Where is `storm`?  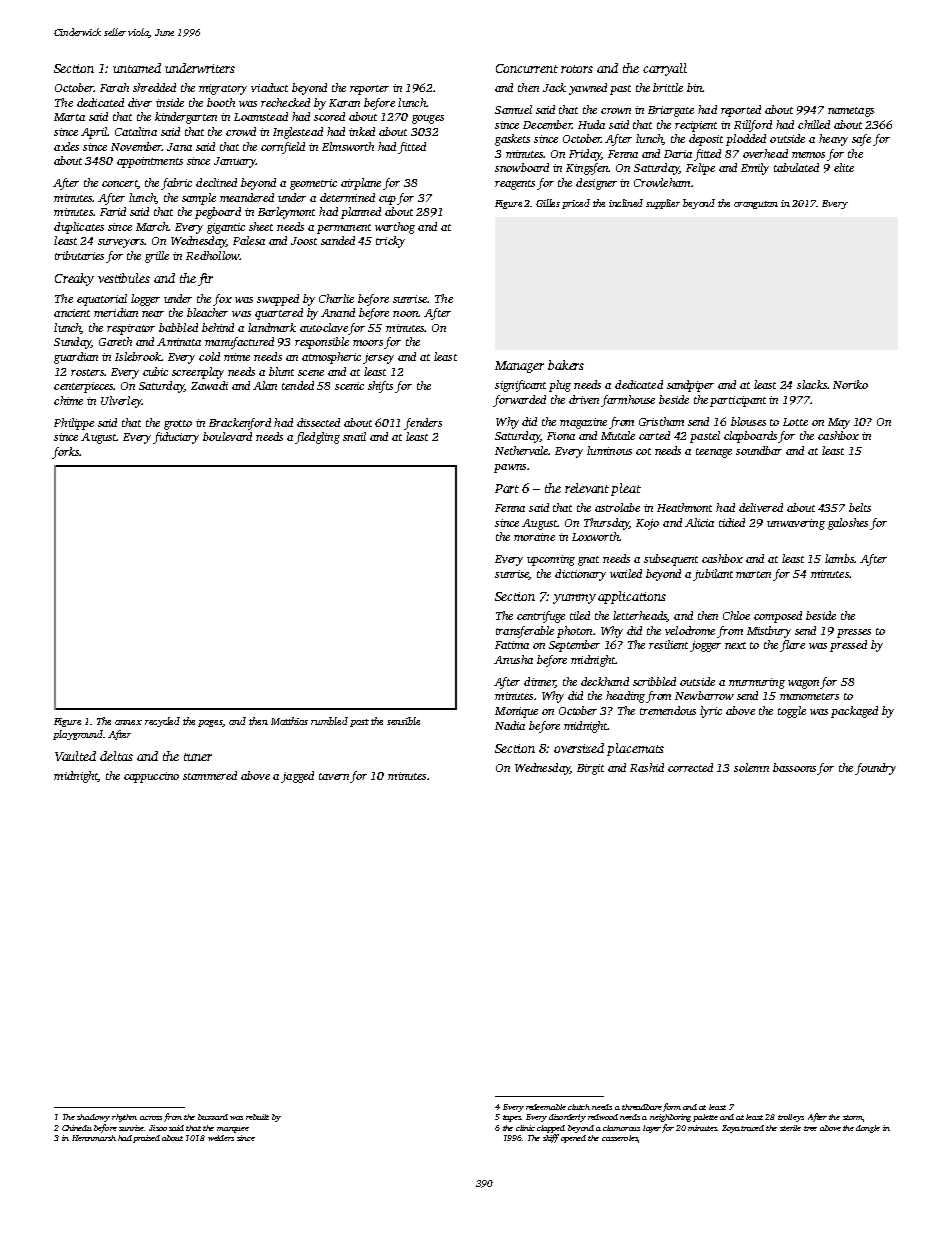
storm is located at coordinates (853, 1117).
